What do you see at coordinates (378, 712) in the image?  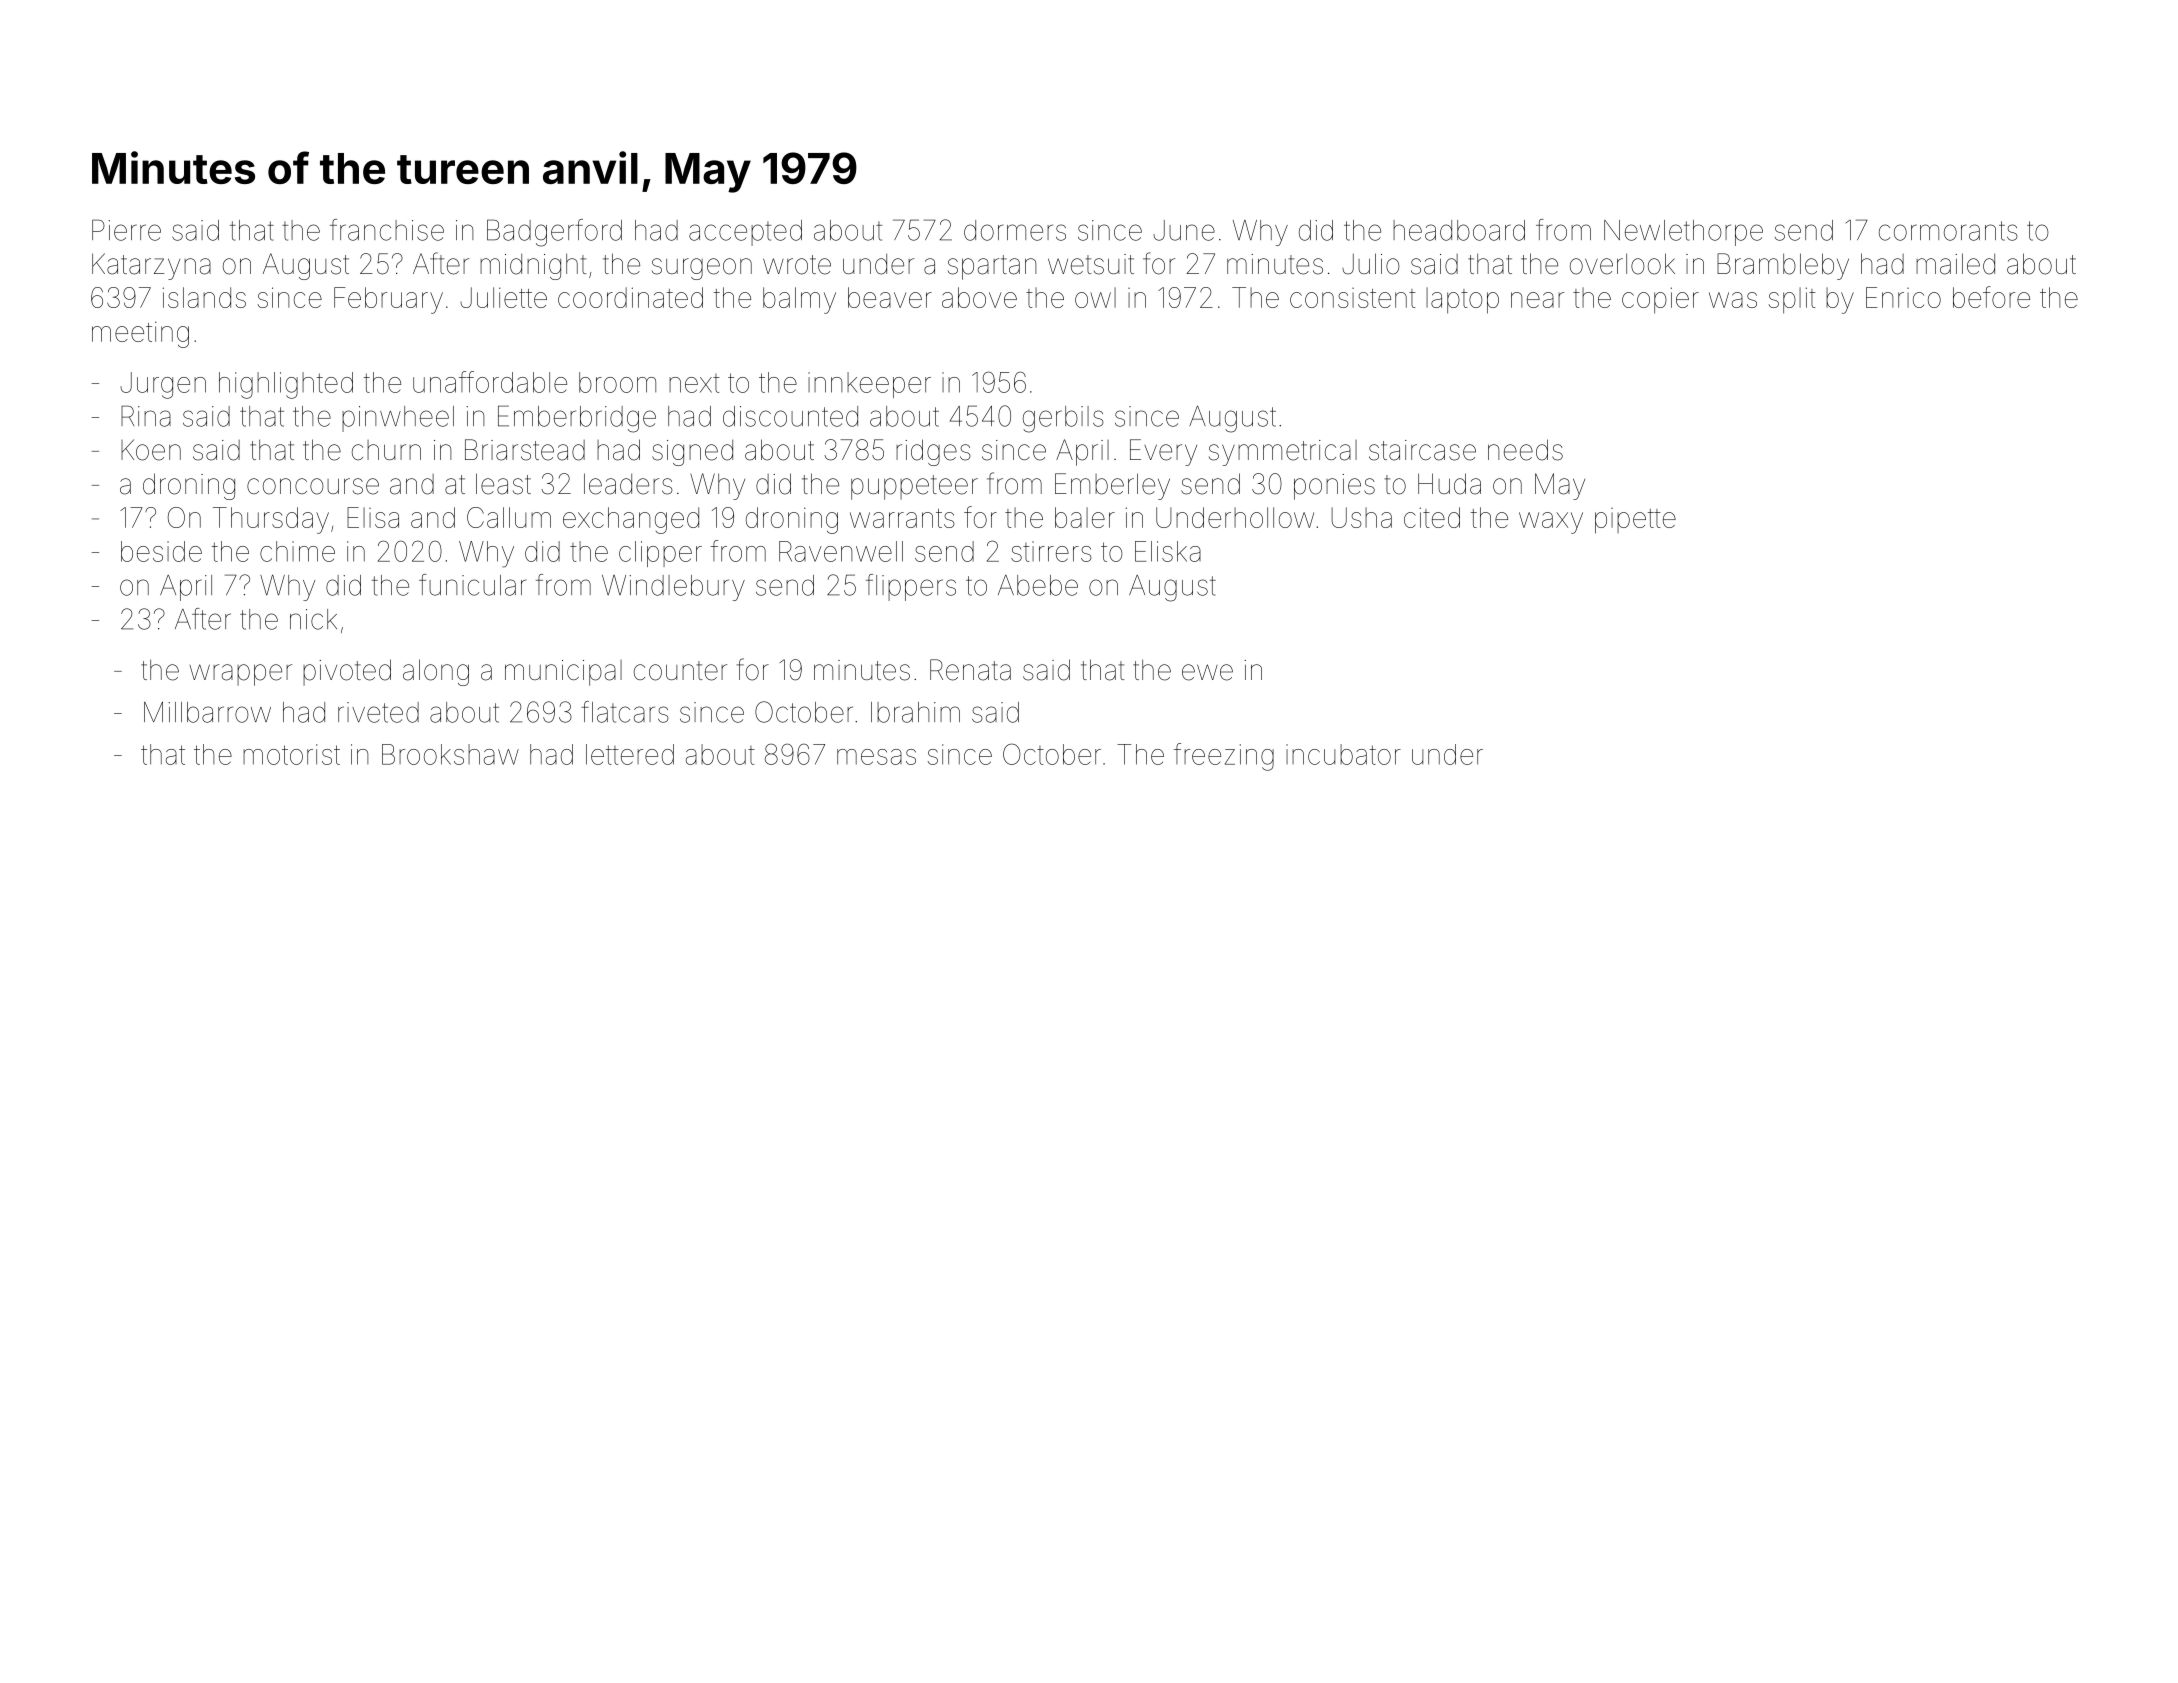 I see `riveted` at bounding box center [378, 712].
